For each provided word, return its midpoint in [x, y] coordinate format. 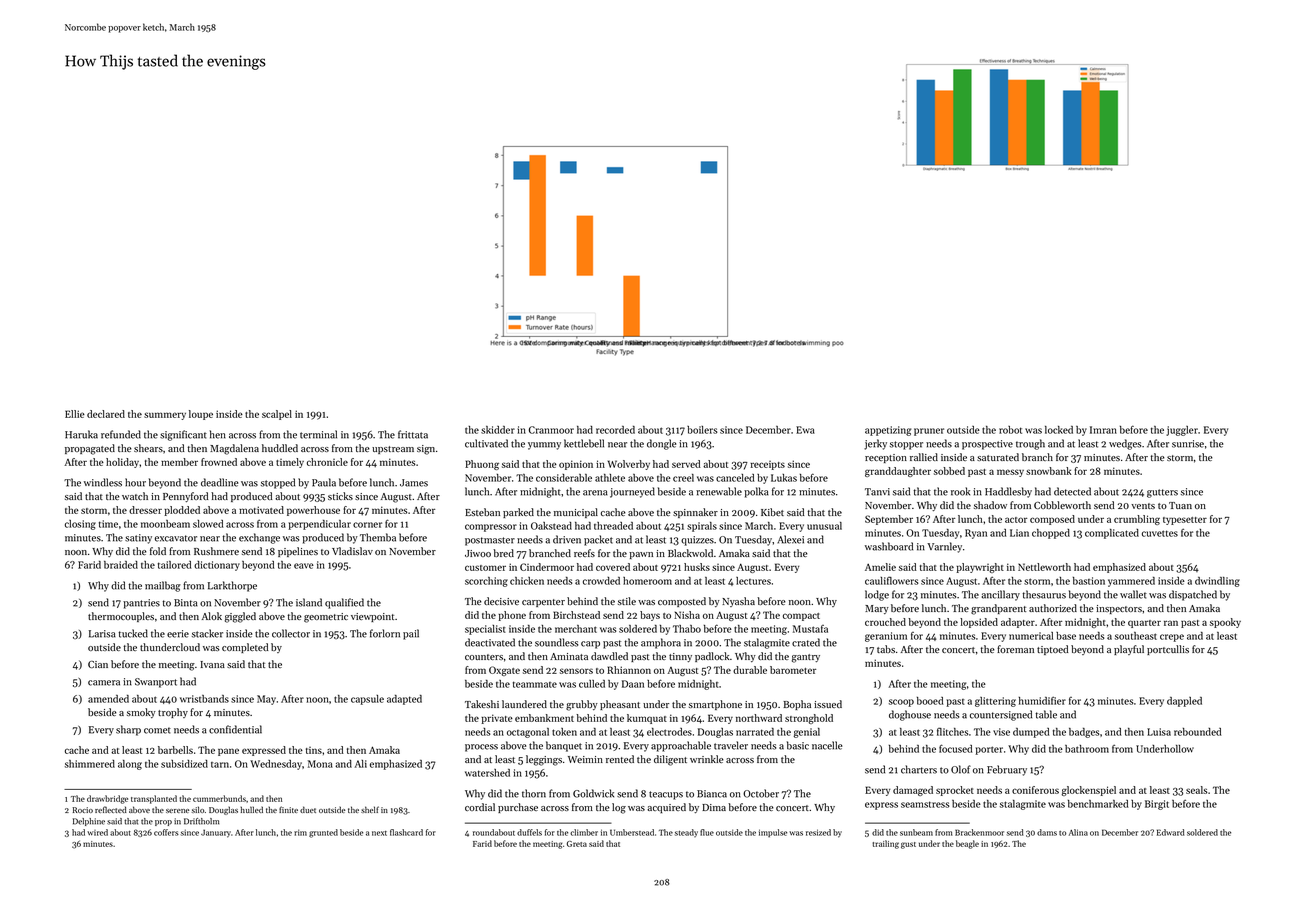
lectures [753, 581]
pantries [141, 604]
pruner [929, 432]
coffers [166, 832]
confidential [235, 729]
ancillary [1001, 595]
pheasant [620, 705]
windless [103, 482]
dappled [1184, 702]
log [619, 808]
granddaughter [898, 472]
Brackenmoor [979, 832]
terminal [318, 434]
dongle [661, 444]
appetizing [888, 431]
